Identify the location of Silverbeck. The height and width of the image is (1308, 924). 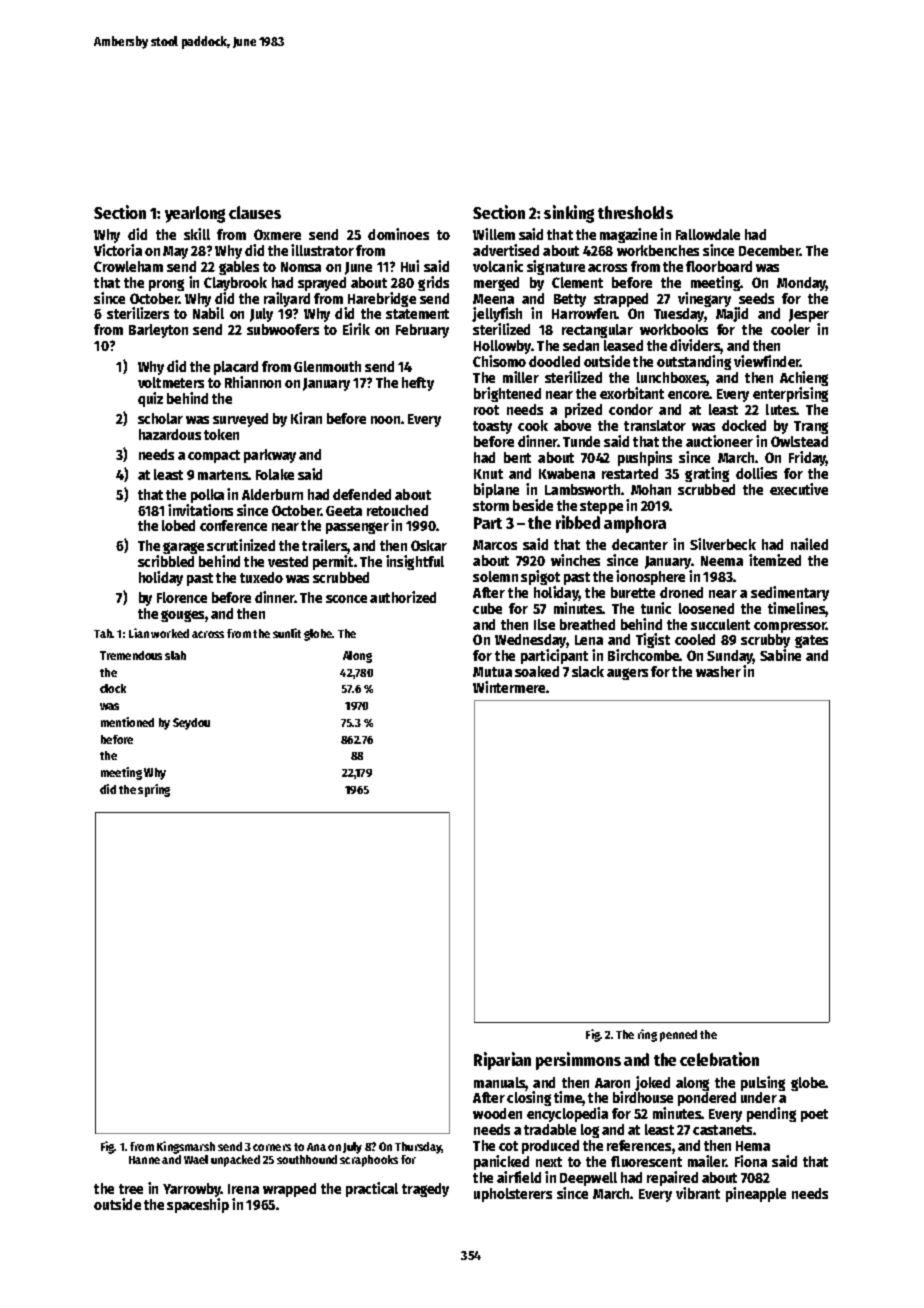
(723, 544).
